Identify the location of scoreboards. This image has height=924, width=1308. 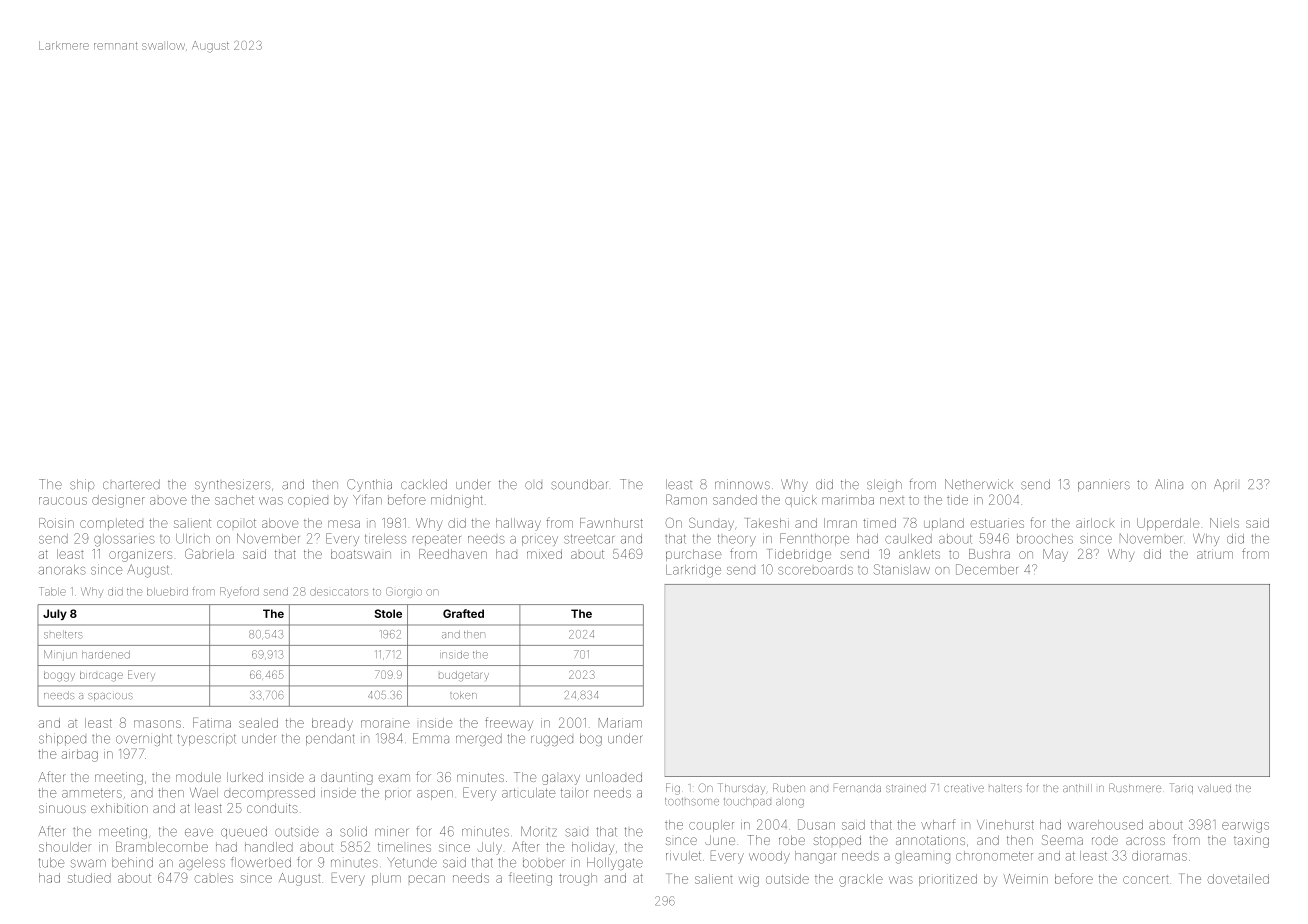
(815, 570).
